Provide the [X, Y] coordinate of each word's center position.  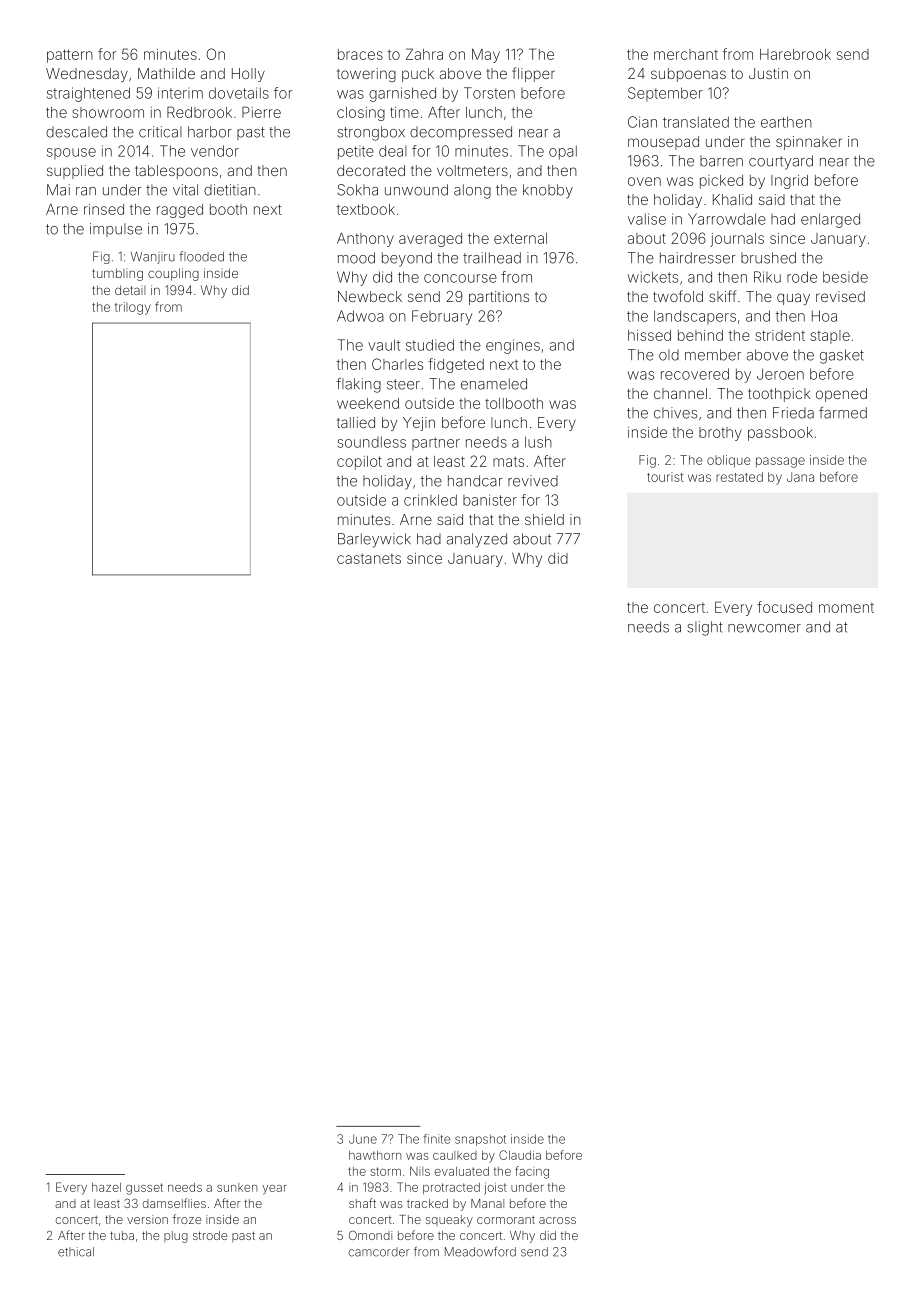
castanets [369, 559]
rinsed [104, 209]
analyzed [477, 540]
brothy [720, 434]
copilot [359, 463]
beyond [407, 259]
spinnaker [809, 143]
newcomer [764, 628]
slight [705, 628]
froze [187, 1219]
